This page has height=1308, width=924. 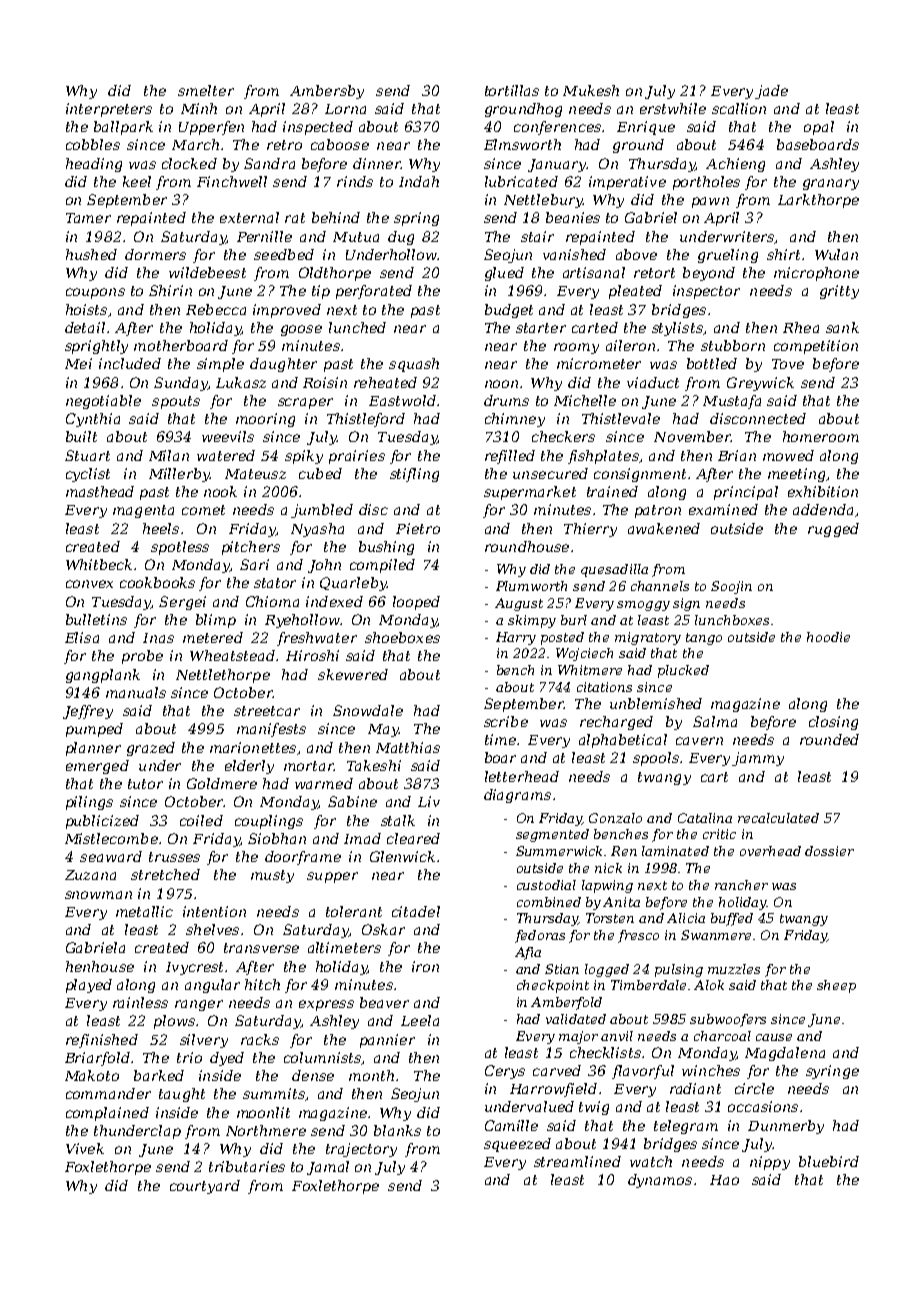 What do you see at coordinates (205, 1187) in the page?
I see `courtyard` at bounding box center [205, 1187].
